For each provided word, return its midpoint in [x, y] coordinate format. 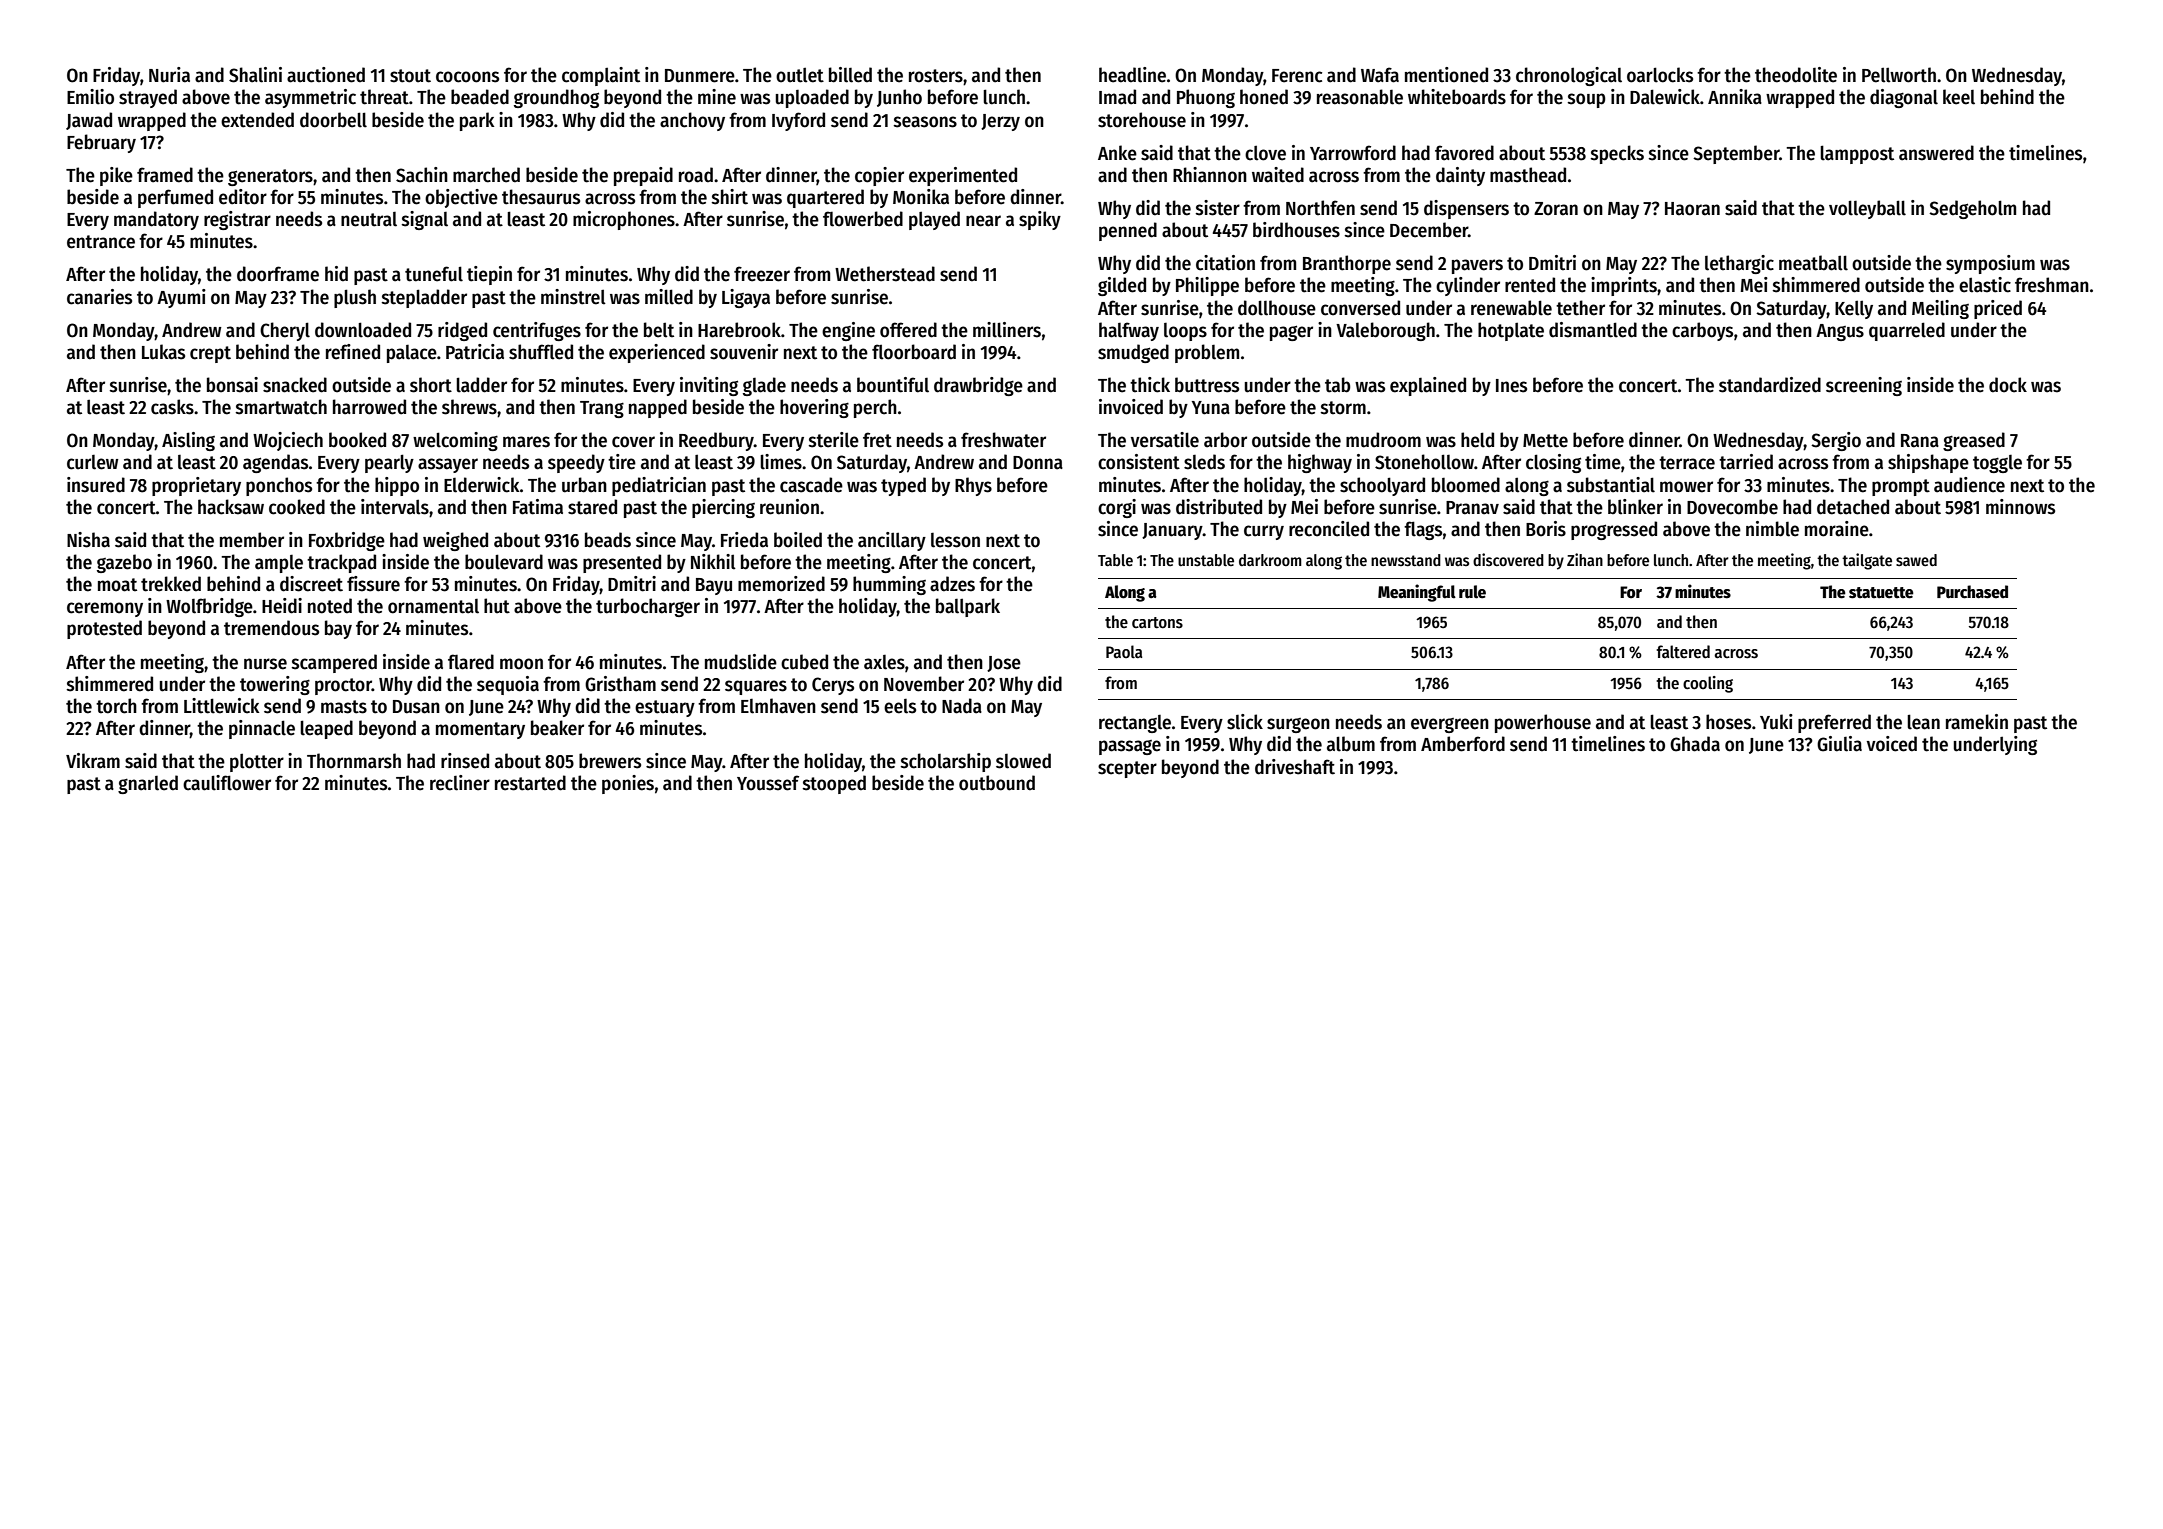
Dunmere [700, 76]
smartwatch [281, 407]
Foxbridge [347, 541]
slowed [1023, 761]
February [101, 143]
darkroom [1270, 560]
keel [1959, 97]
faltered [1683, 652]
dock [2008, 385]
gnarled [148, 784]
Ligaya [746, 298]
